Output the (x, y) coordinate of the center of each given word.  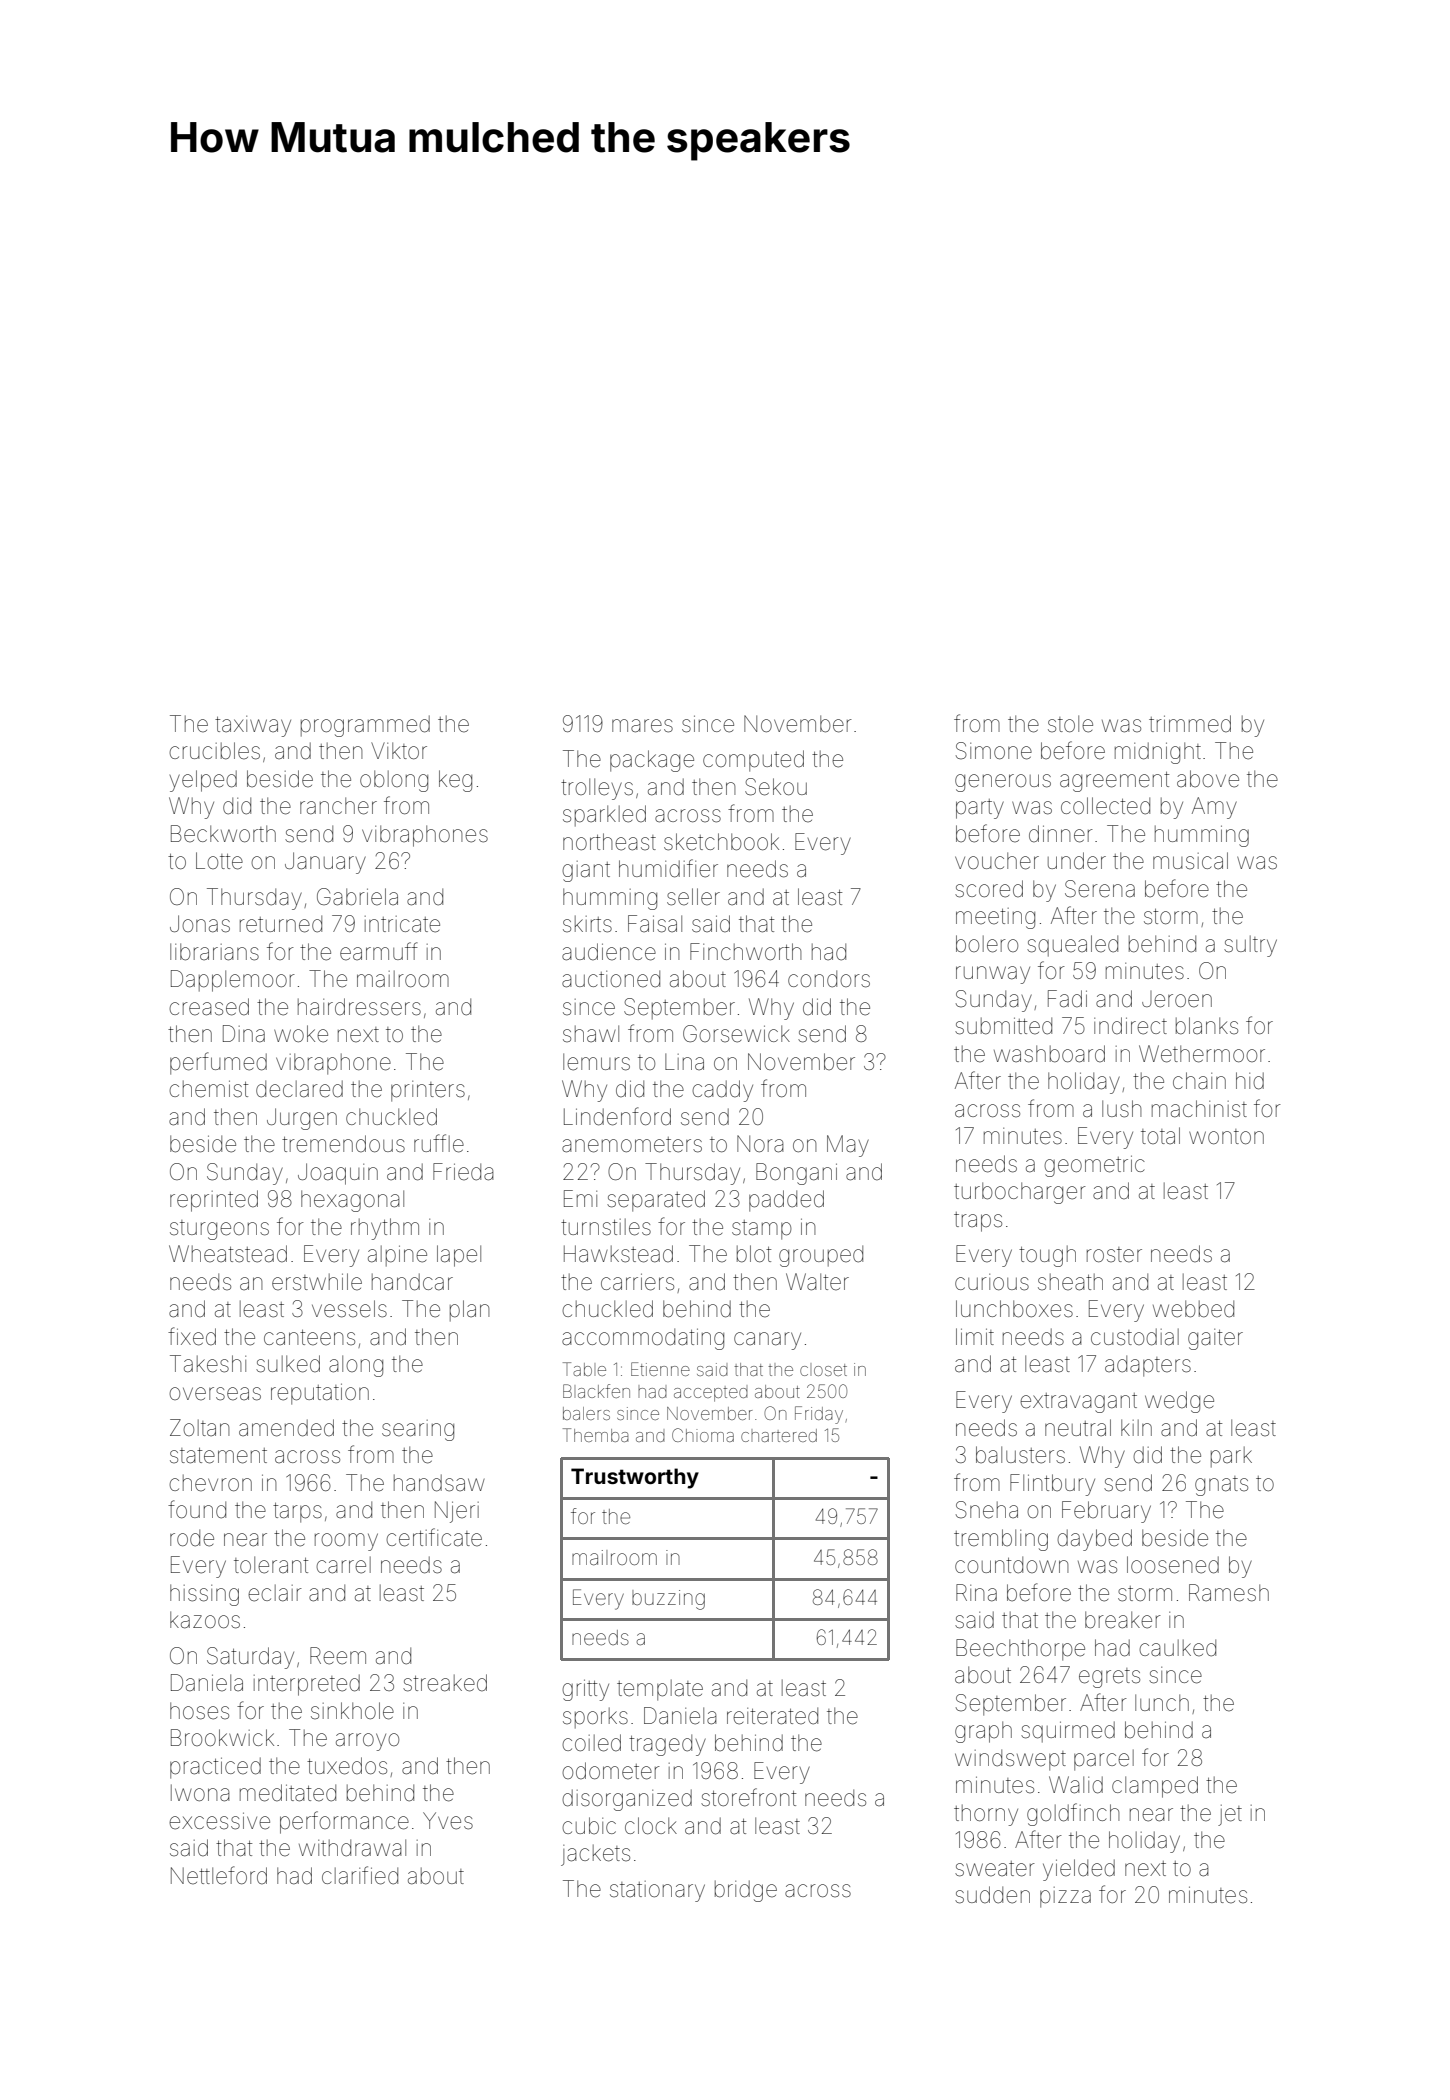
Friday (819, 1415)
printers (428, 1091)
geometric (1094, 1166)
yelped (203, 781)
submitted (1003, 1026)
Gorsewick (736, 1034)
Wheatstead (228, 1254)
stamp (762, 1230)
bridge (746, 1891)
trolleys (597, 789)
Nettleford (219, 1875)
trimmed (1190, 724)
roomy (346, 1542)
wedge (1179, 1402)
